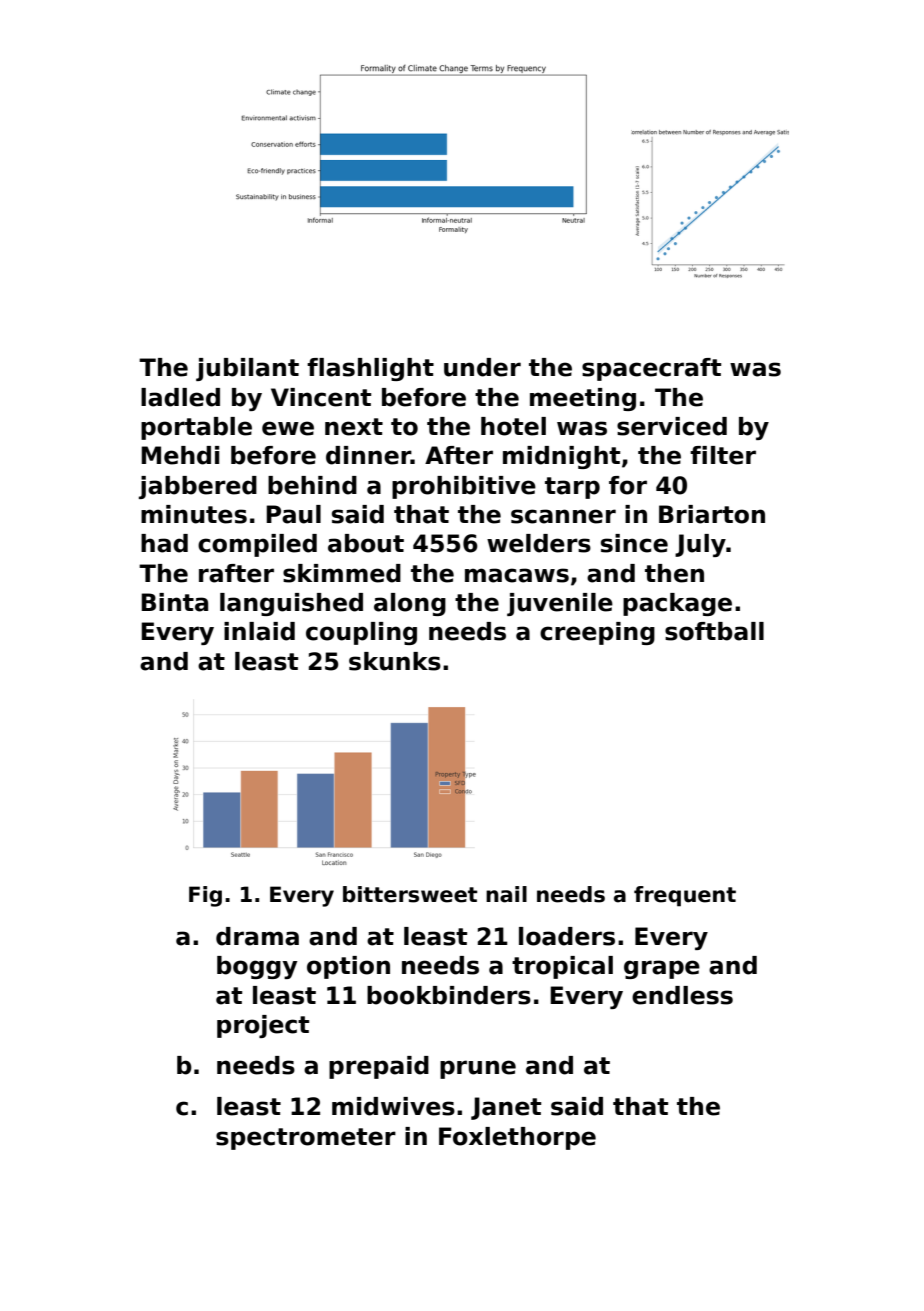 Image resolution: width=924 pixels, height=1311 pixels. I want to click on softball, so click(714, 631).
